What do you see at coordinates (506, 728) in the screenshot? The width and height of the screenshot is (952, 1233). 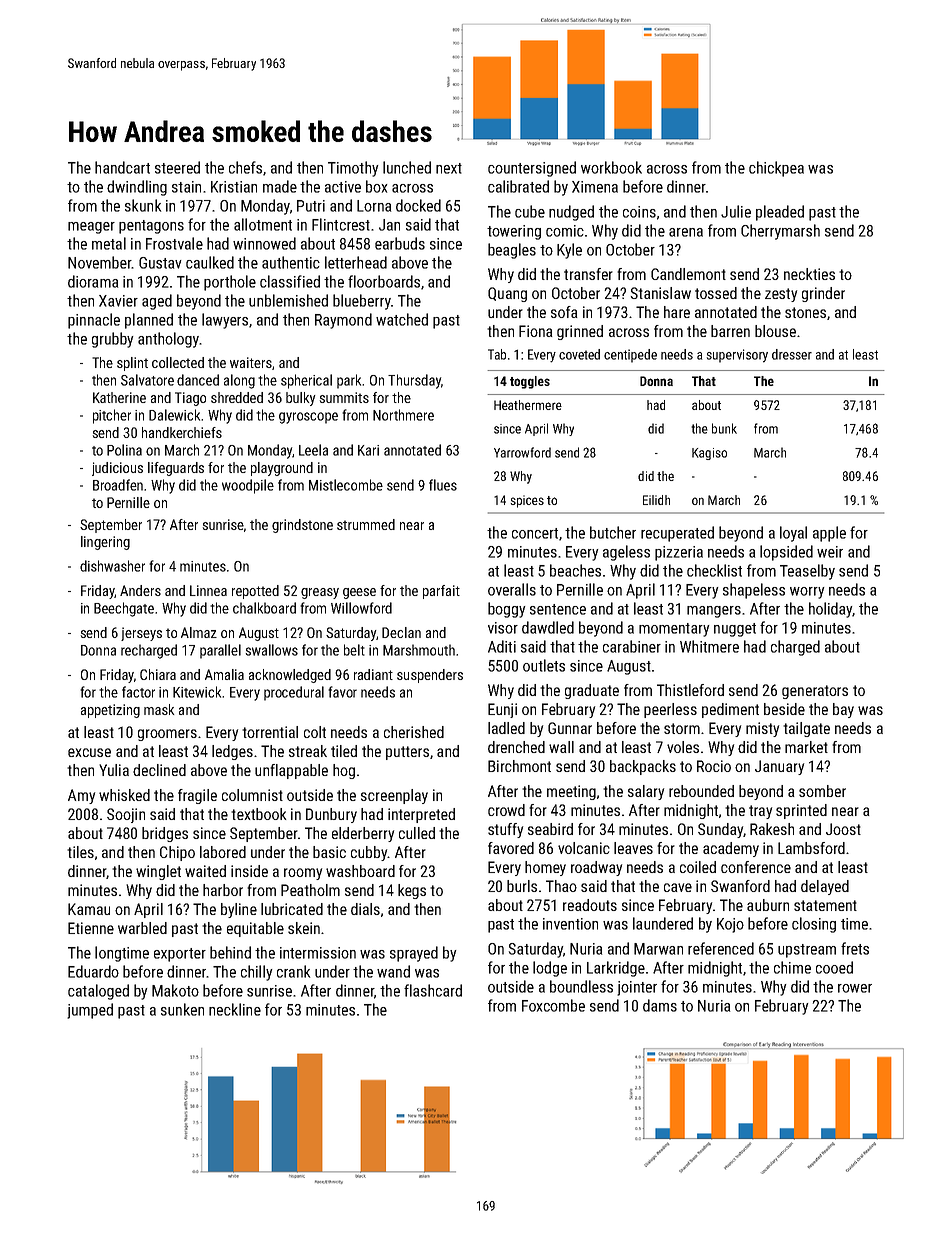 I see `ladled` at bounding box center [506, 728].
